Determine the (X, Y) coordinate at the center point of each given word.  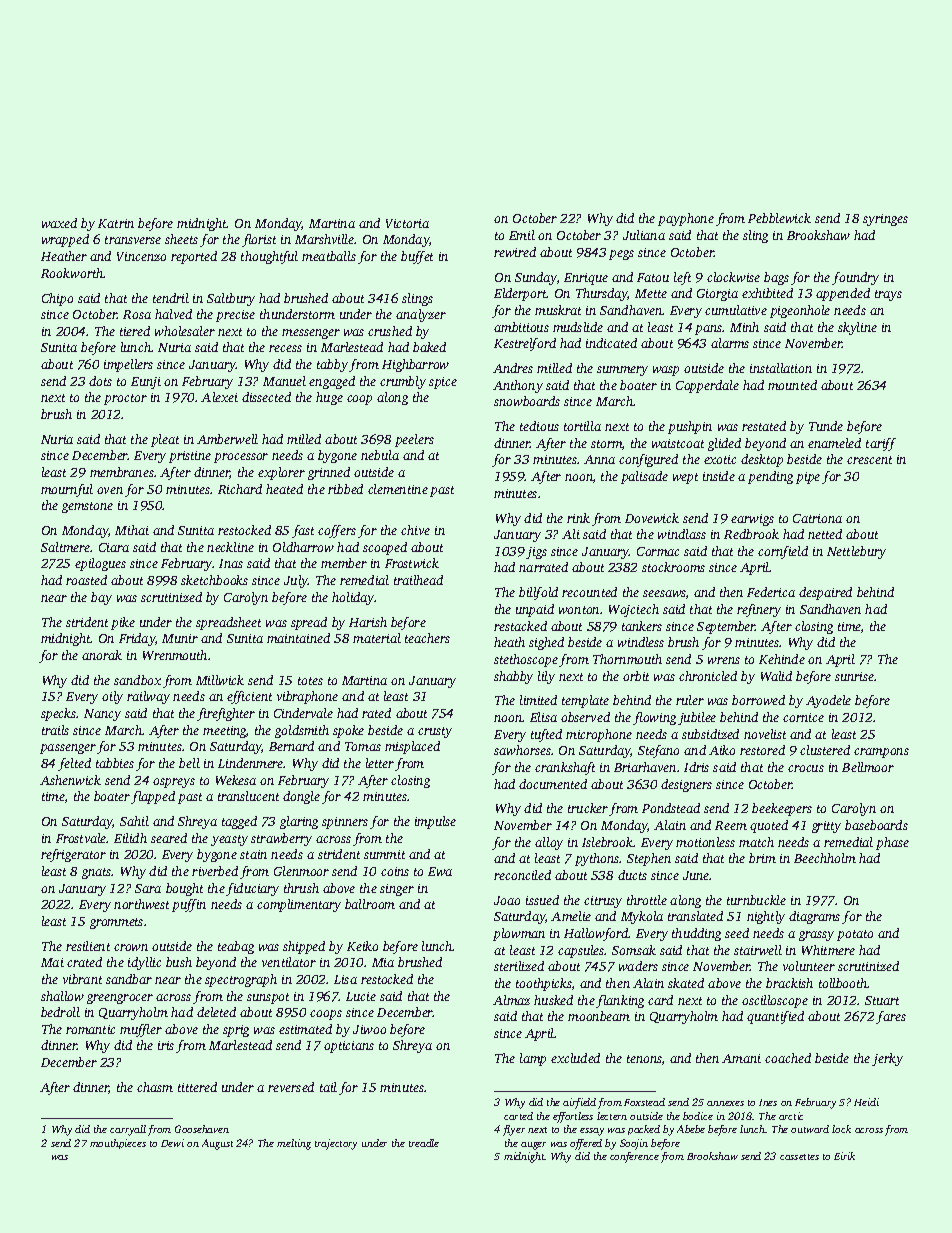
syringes (885, 220)
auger (533, 1146)
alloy (549, 843)
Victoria (407, 223)
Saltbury (231, 299)
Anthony (518, 386)
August (217, 1144)
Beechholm (825, 858)
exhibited (767, 293)
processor (241, 458)
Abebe (691, 1129)
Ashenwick (70, 780)
